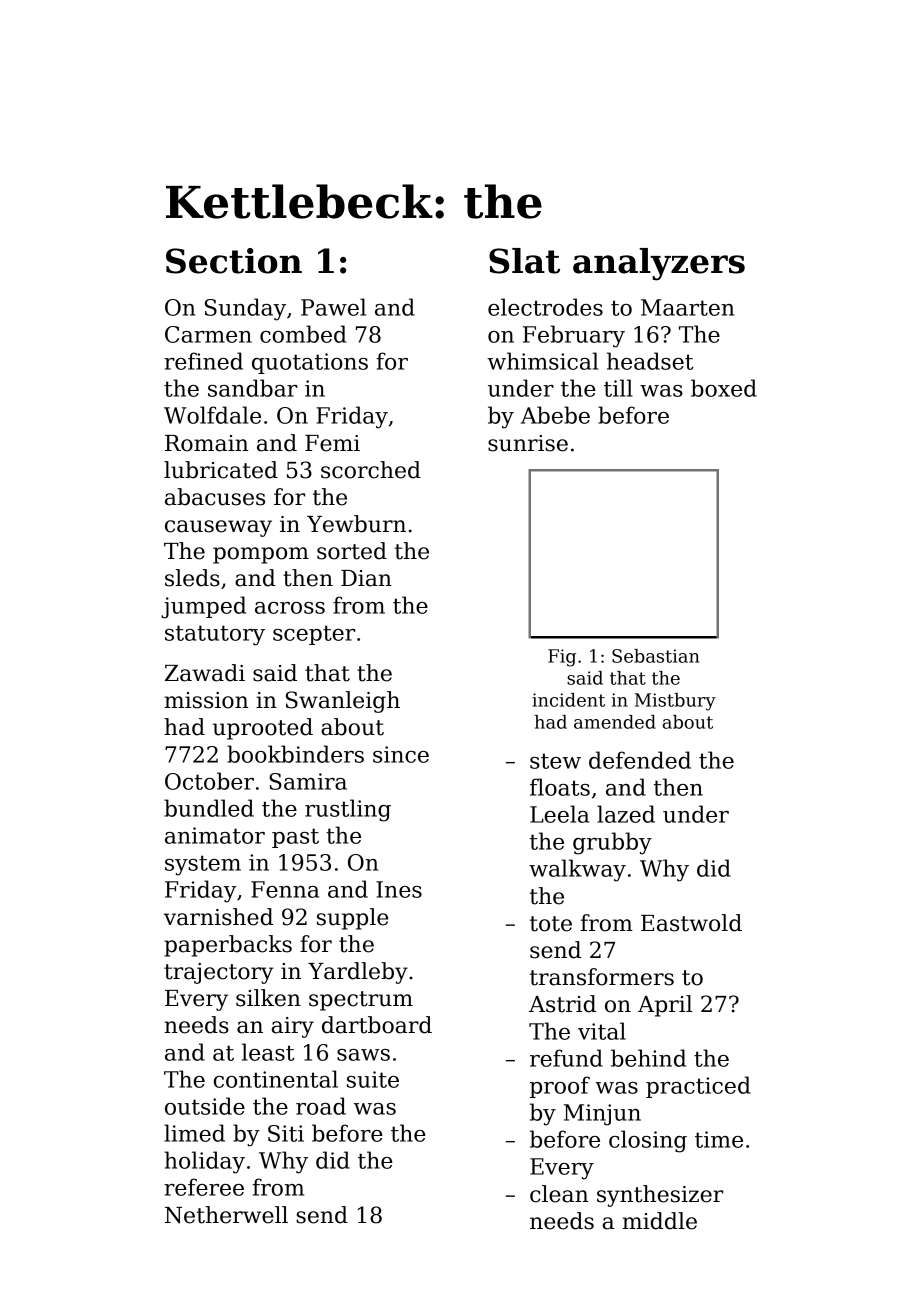  I want to click on Minjun, so click(602, 1115).
